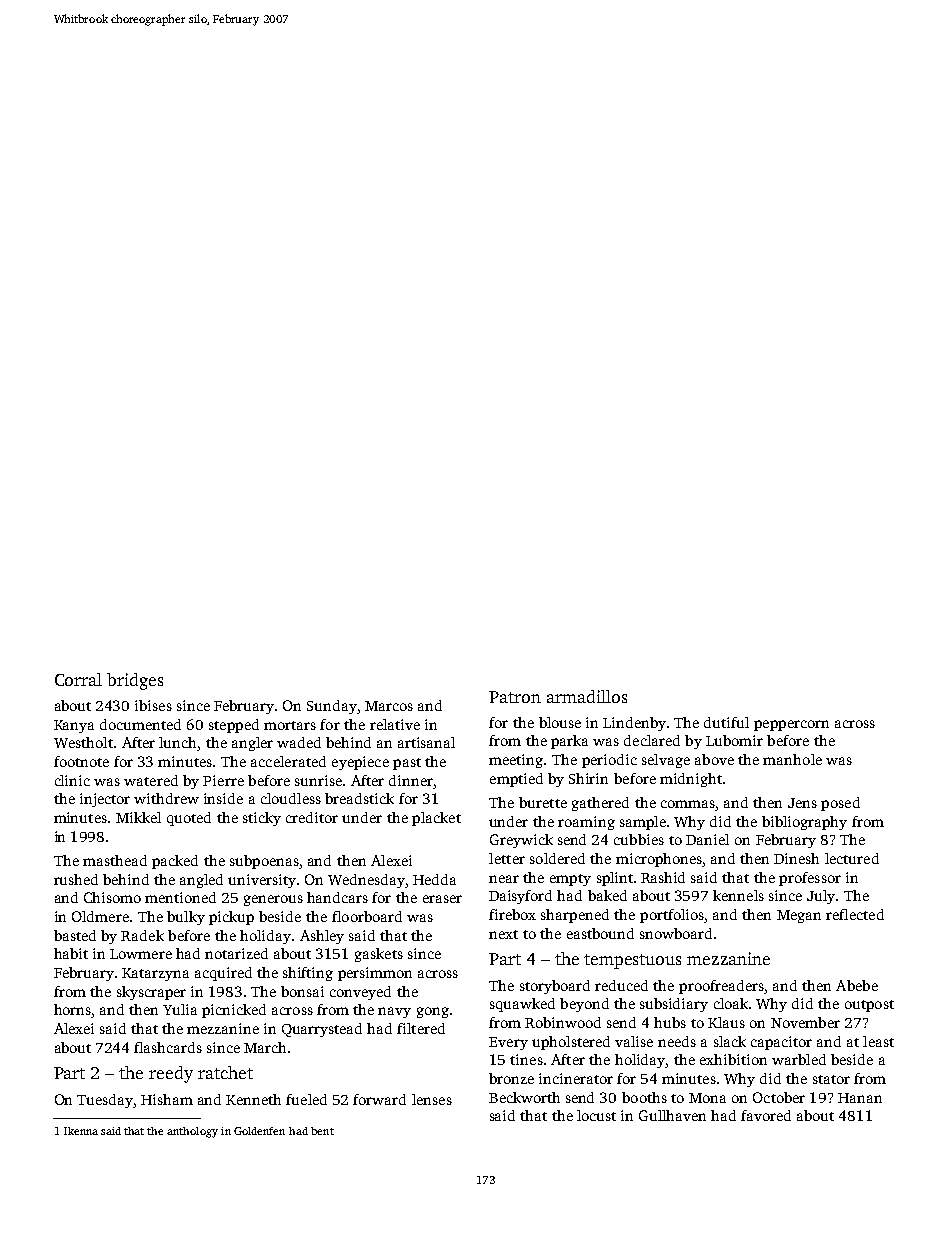 This screenshot has width=952, height=1233. I want to click on manhole, so click(792, 759).
